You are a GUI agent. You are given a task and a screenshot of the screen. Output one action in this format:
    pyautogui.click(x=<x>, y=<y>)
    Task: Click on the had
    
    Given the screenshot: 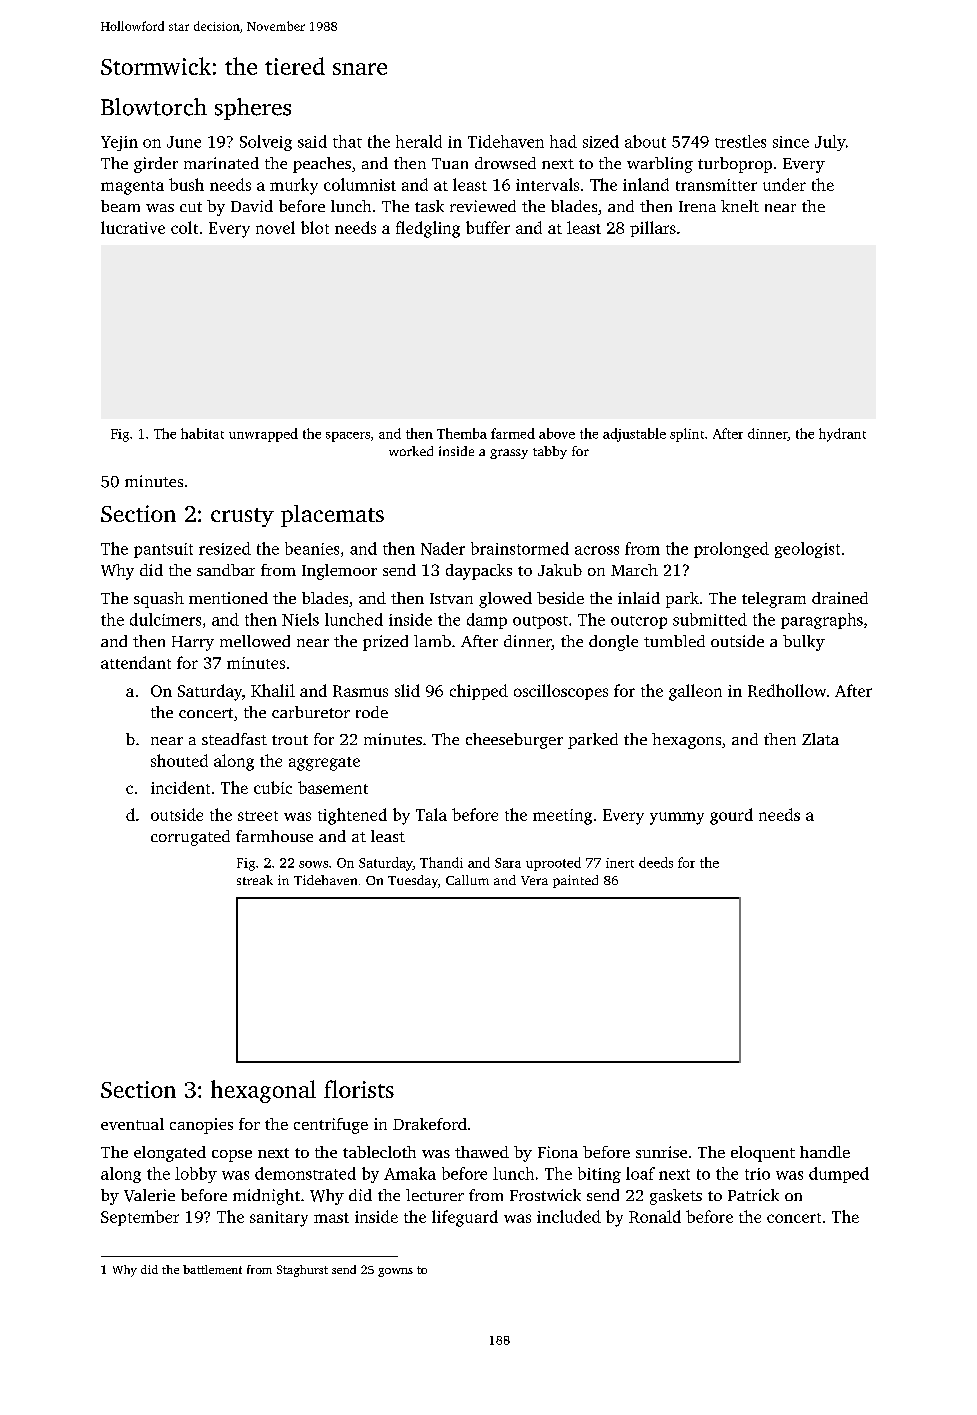 What is the action you would take?
    pyautogui.click(x=563, y=141)
